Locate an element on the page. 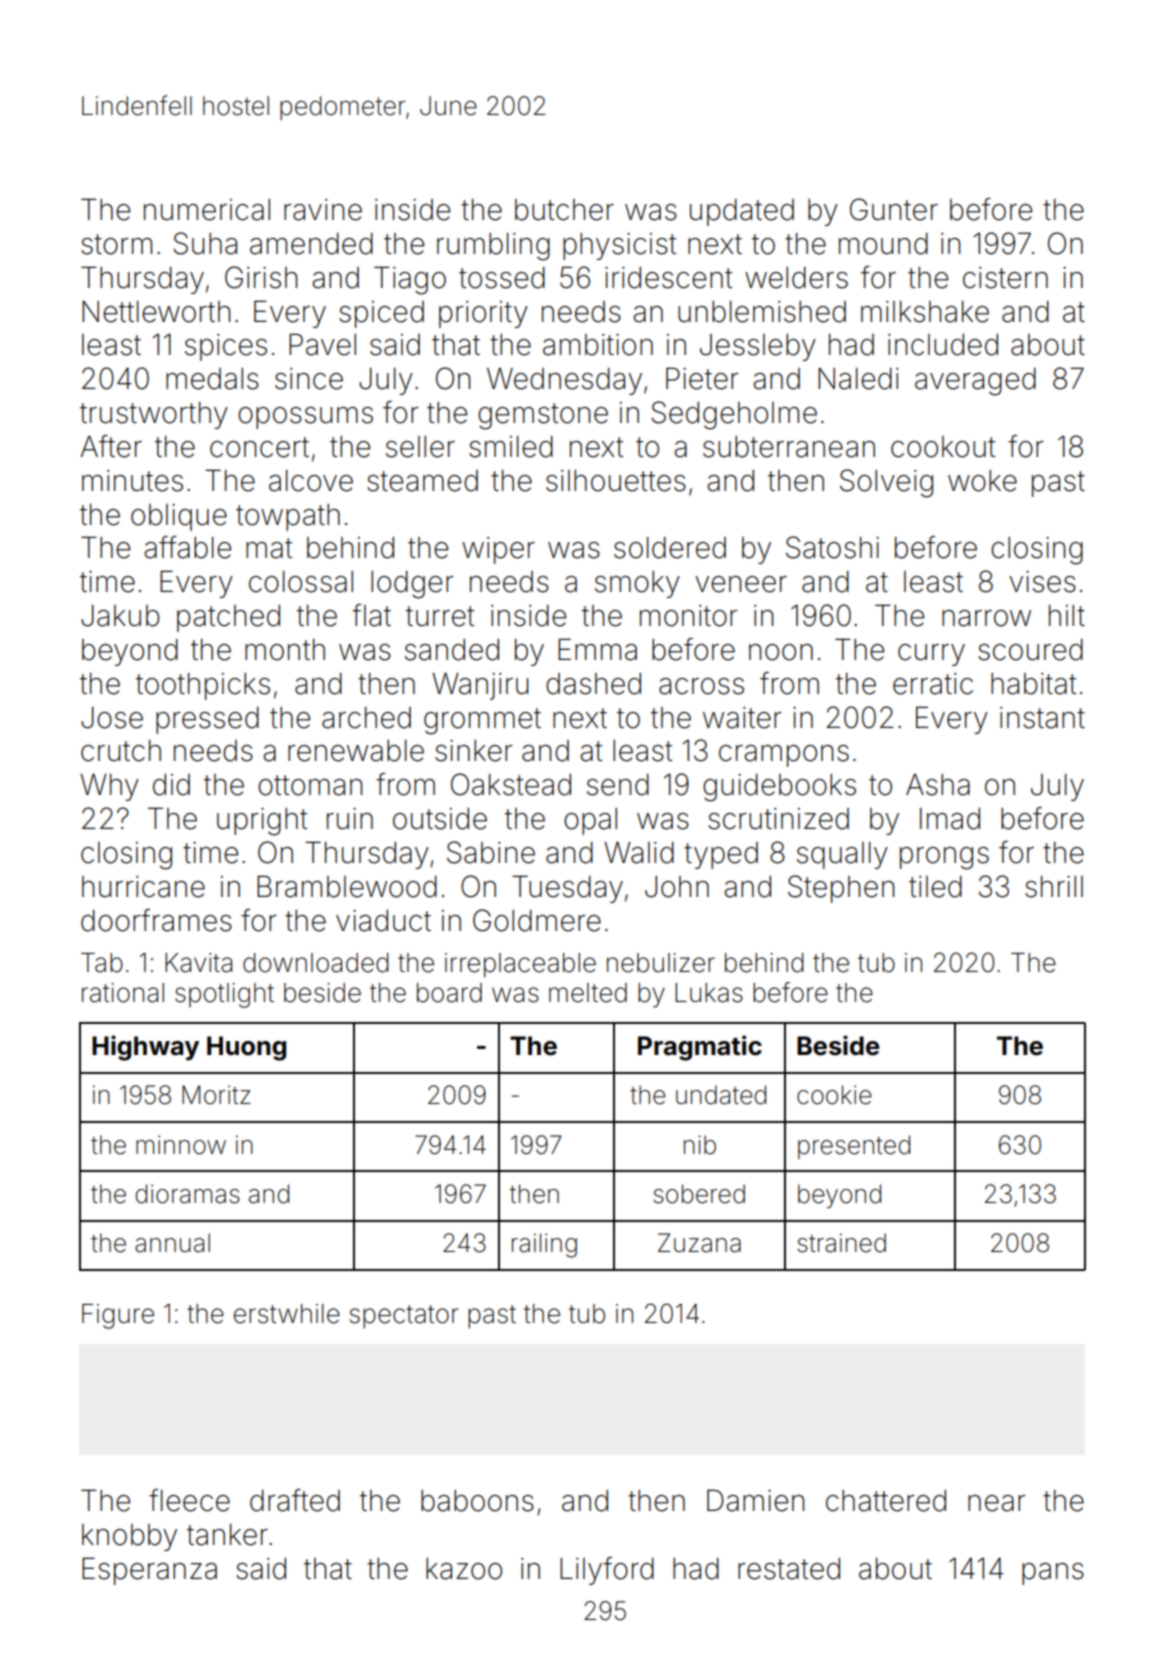  Esperanza is located at coordinates (149, 1571).
